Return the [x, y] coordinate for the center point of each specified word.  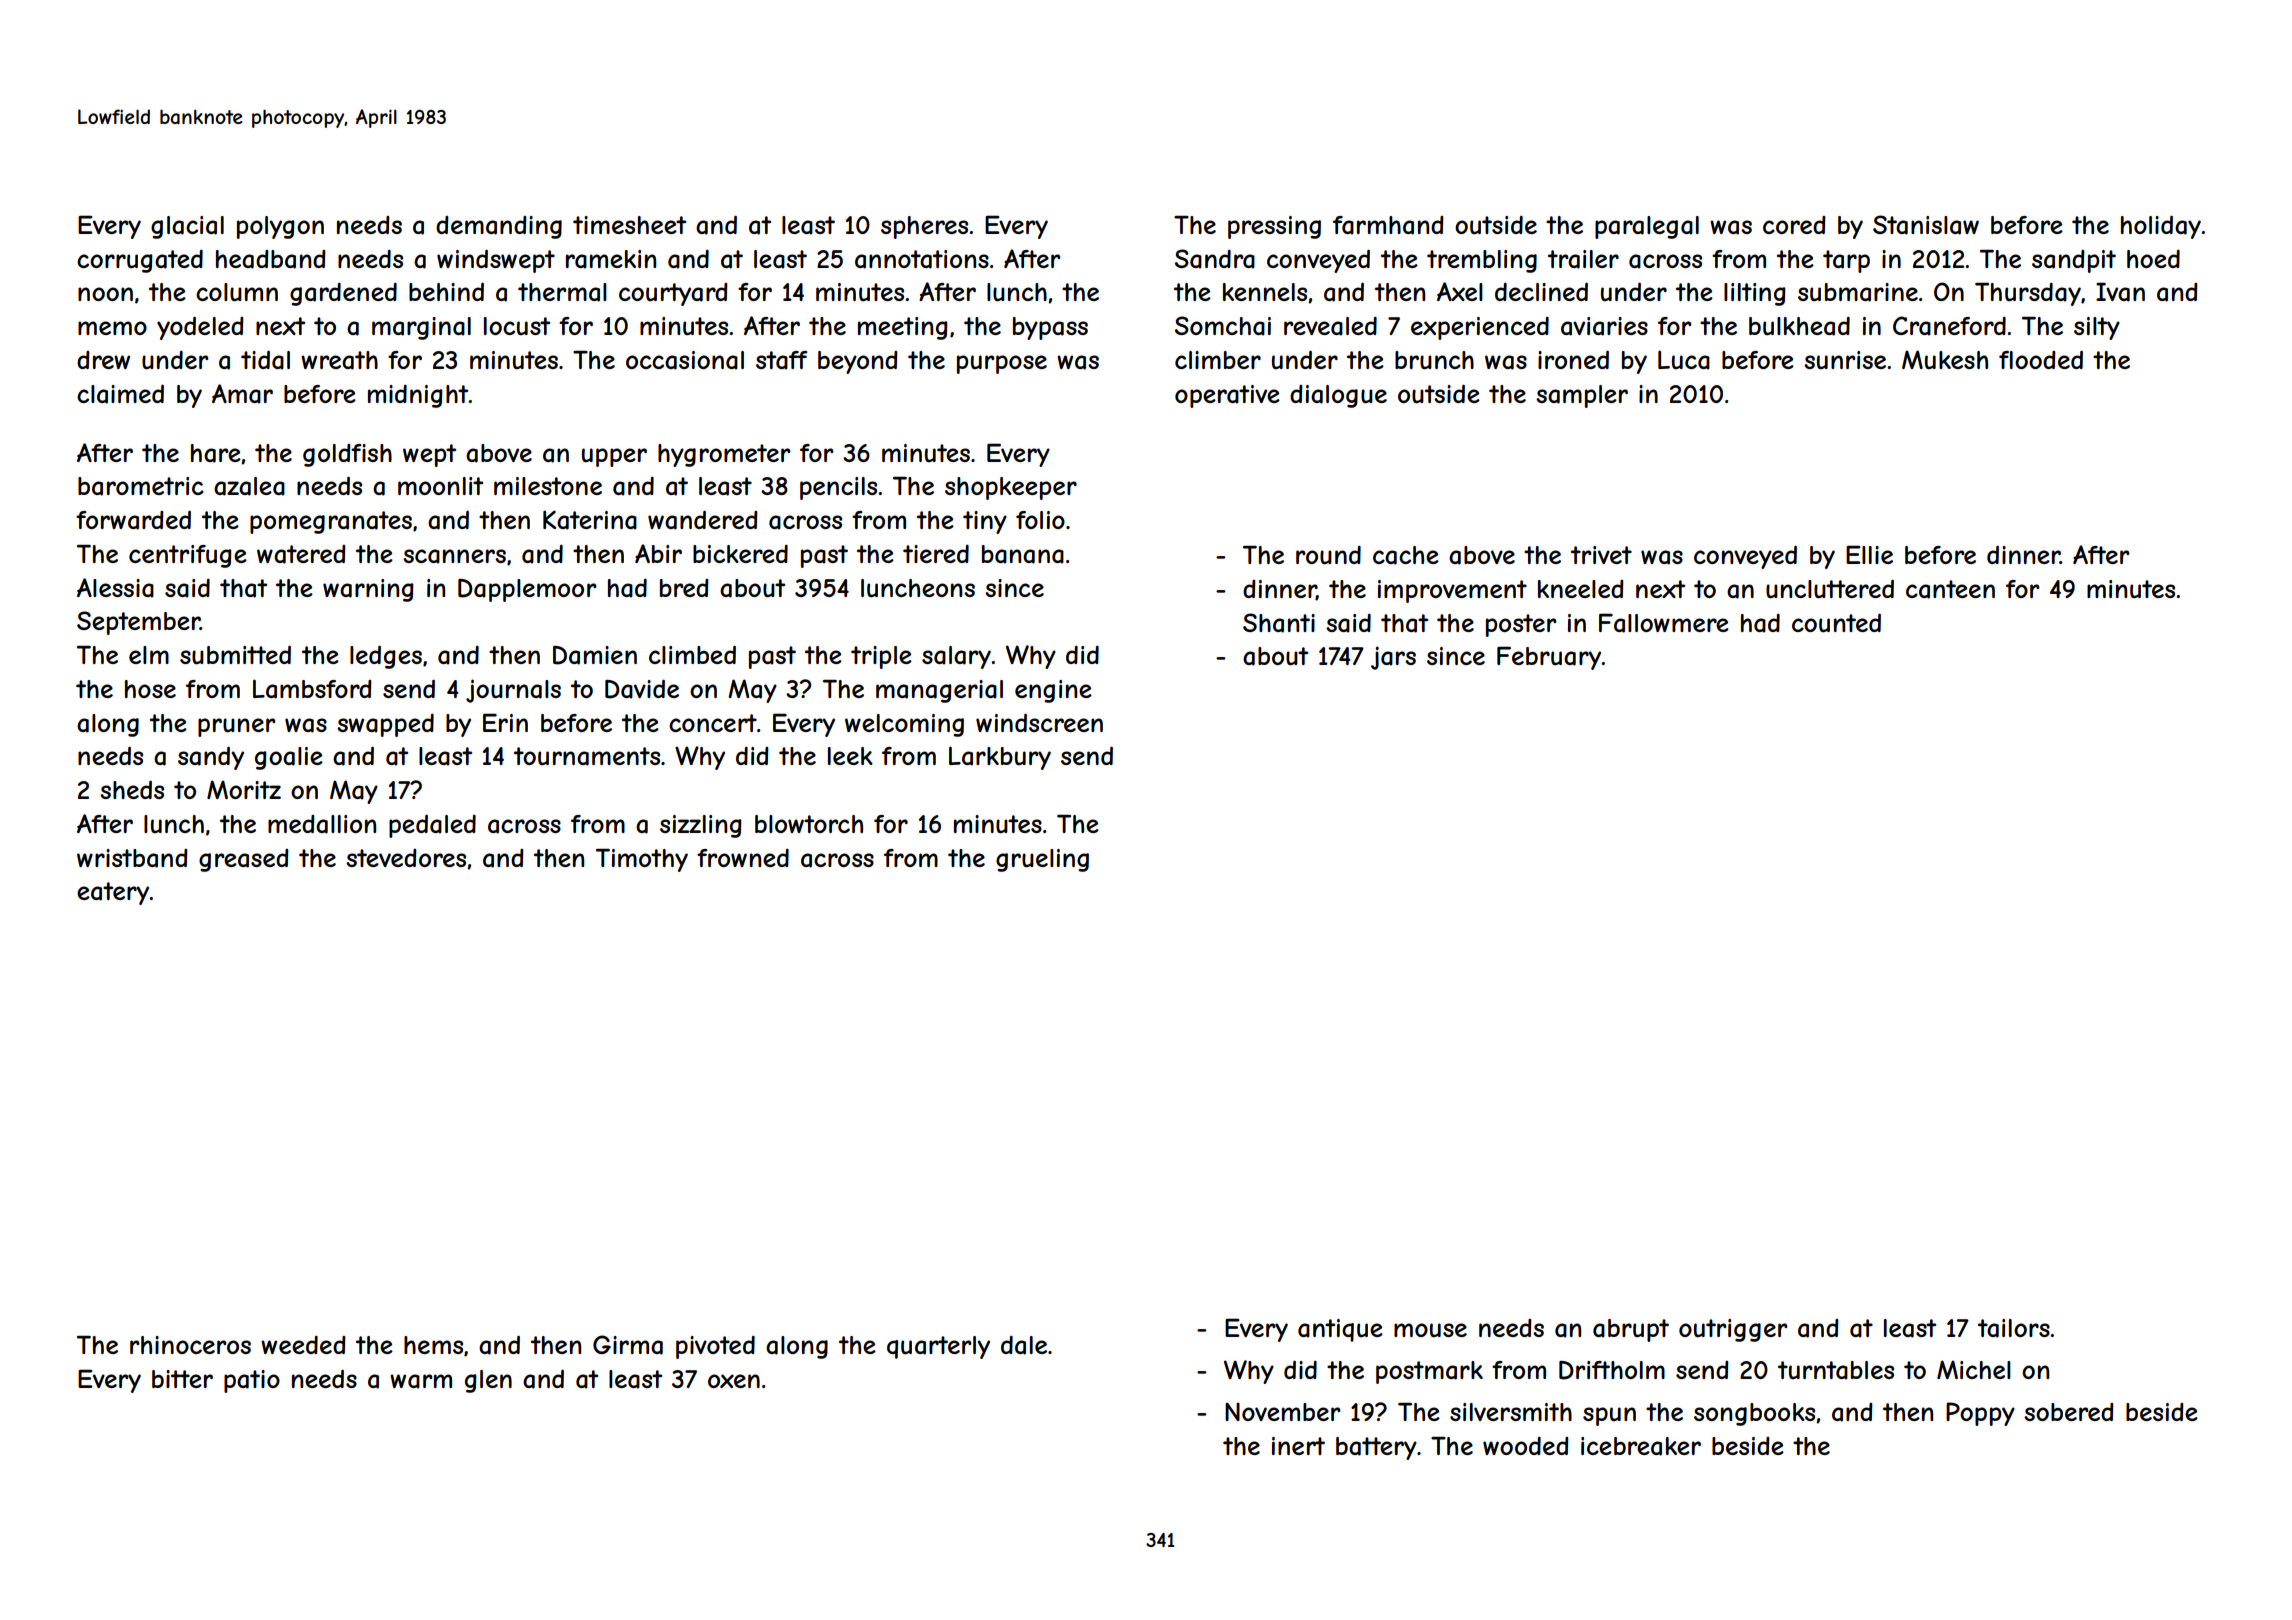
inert [1298, 1446]
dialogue [1338, 396]
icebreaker [1641, 1446]
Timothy [642, 860]
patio [252, 1381]
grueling [1042, 860]
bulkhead [1799, 326]
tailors [2014, 1328]
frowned [743, 858]
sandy [211, 758]
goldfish [347, 455]
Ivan [2120, 292]
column [237, 292]
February [1549, 658]
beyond [858, 362]
